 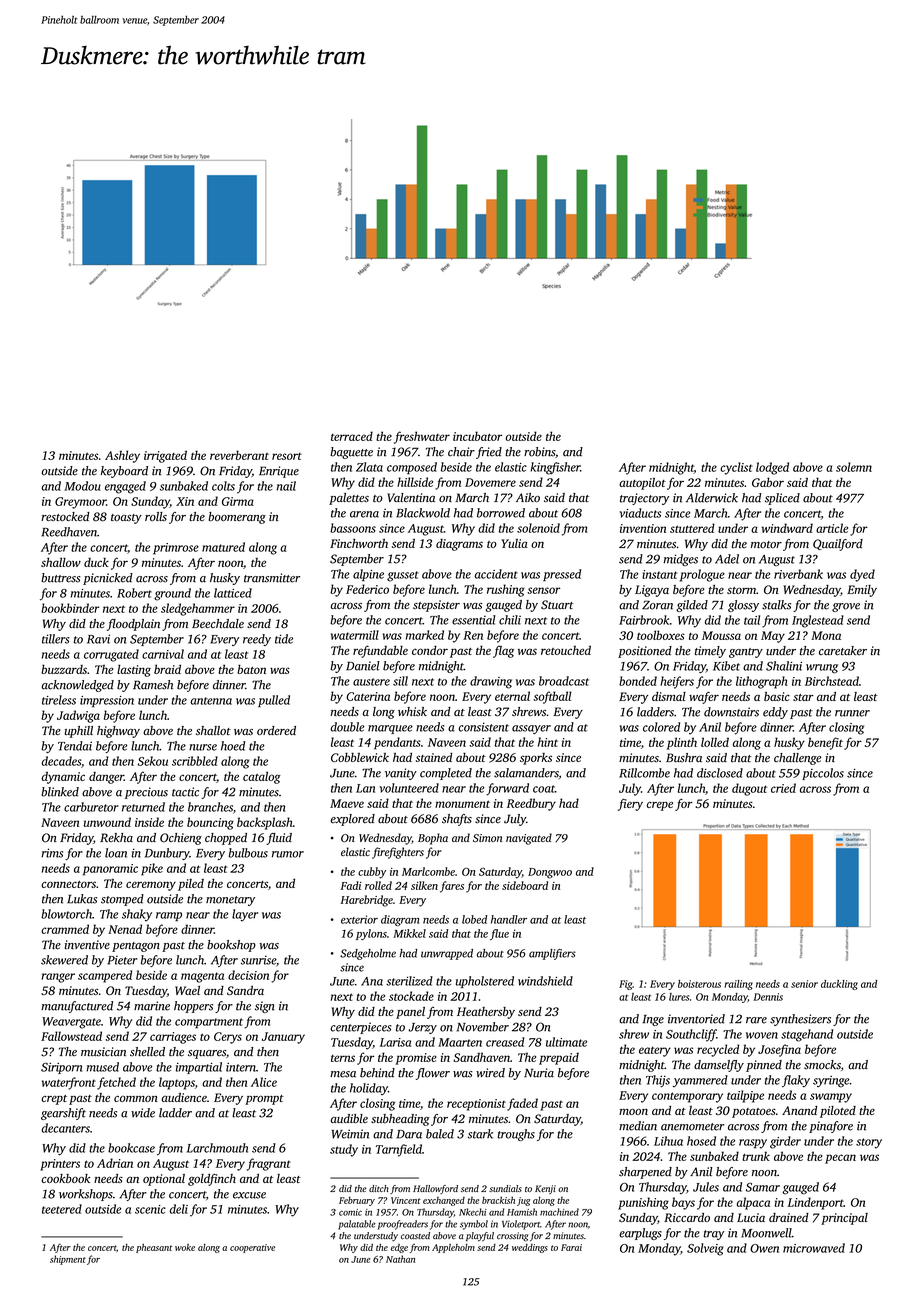 What do you see at coordinates (660, 806) in the screenshot?
I see `crepe` at bounding box center [660, 806].
